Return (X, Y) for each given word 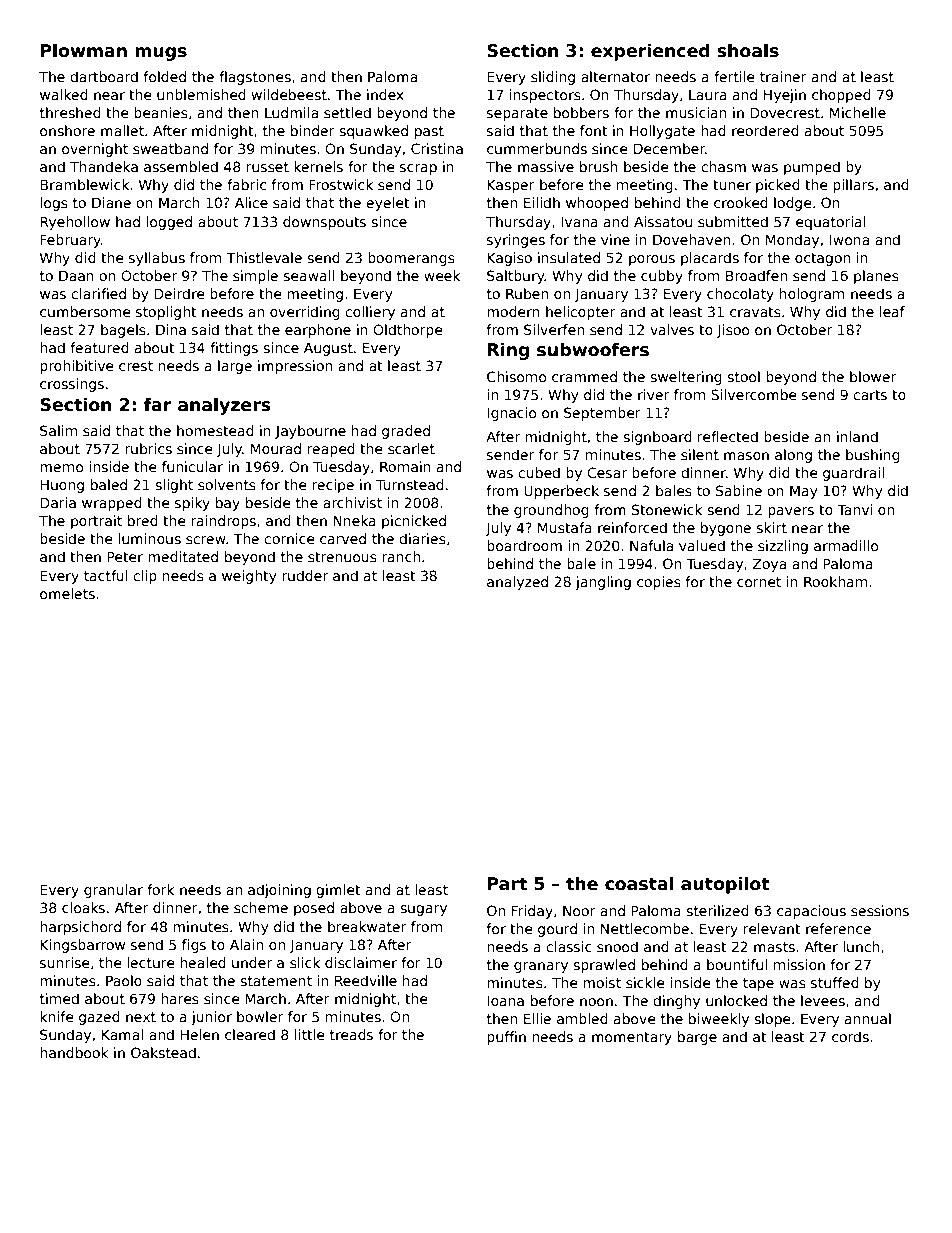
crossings (72, 385)
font (593, 130)
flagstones (255, 78)
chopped (841, 96)
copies (659, 583)
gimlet (338, 891)
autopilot (725, 885)
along (793, 456)
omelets (67, 593)
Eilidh (542, 202)
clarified (98, 293)
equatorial (831, 223)
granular (113, 891)
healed (203, 962)
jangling (603, 583)
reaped (331, 450)
